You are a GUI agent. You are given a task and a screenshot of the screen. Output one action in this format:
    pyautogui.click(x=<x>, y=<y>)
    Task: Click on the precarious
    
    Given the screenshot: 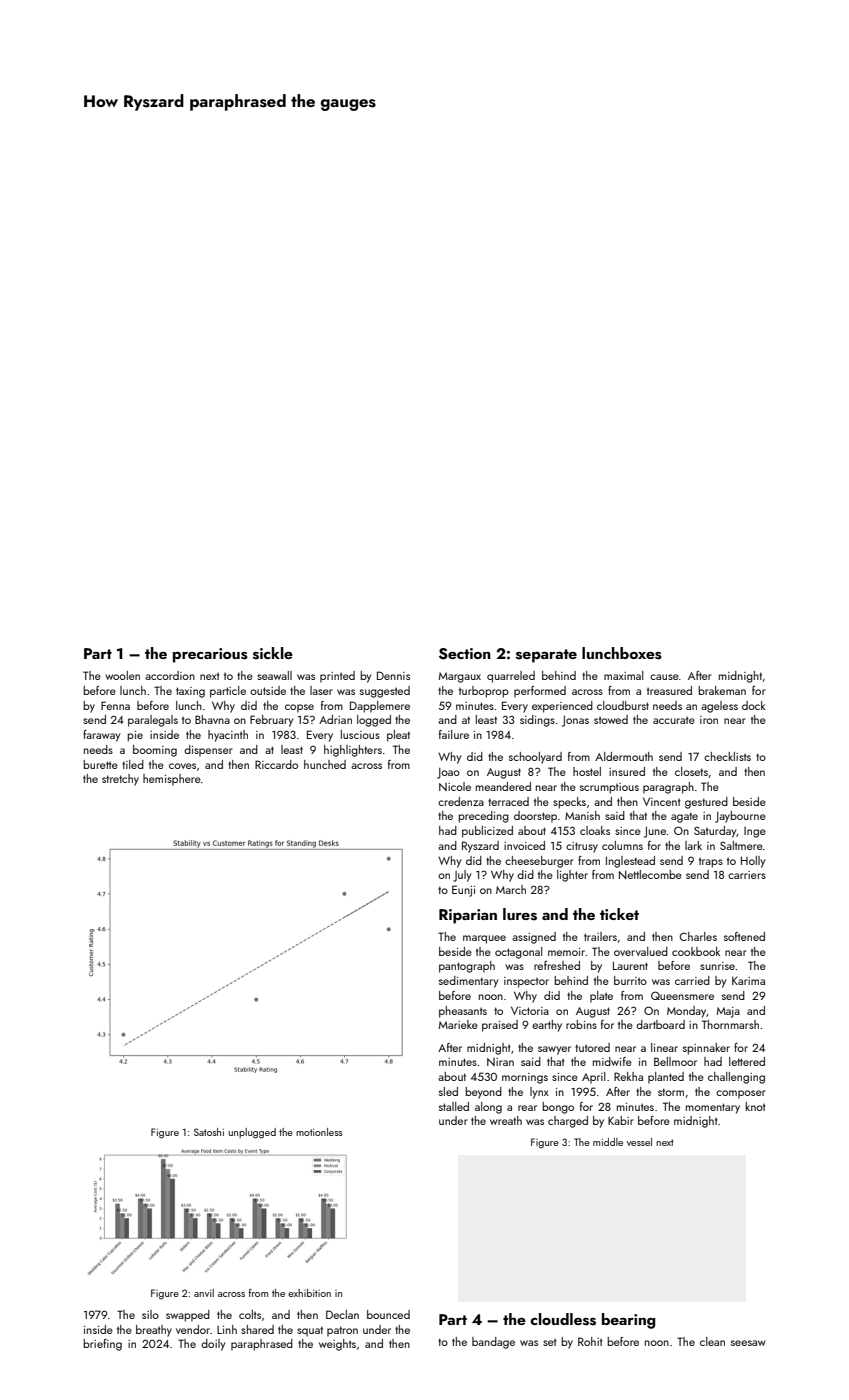 What is the action you would take?
    pyautogui.click(x=210, y=655)
